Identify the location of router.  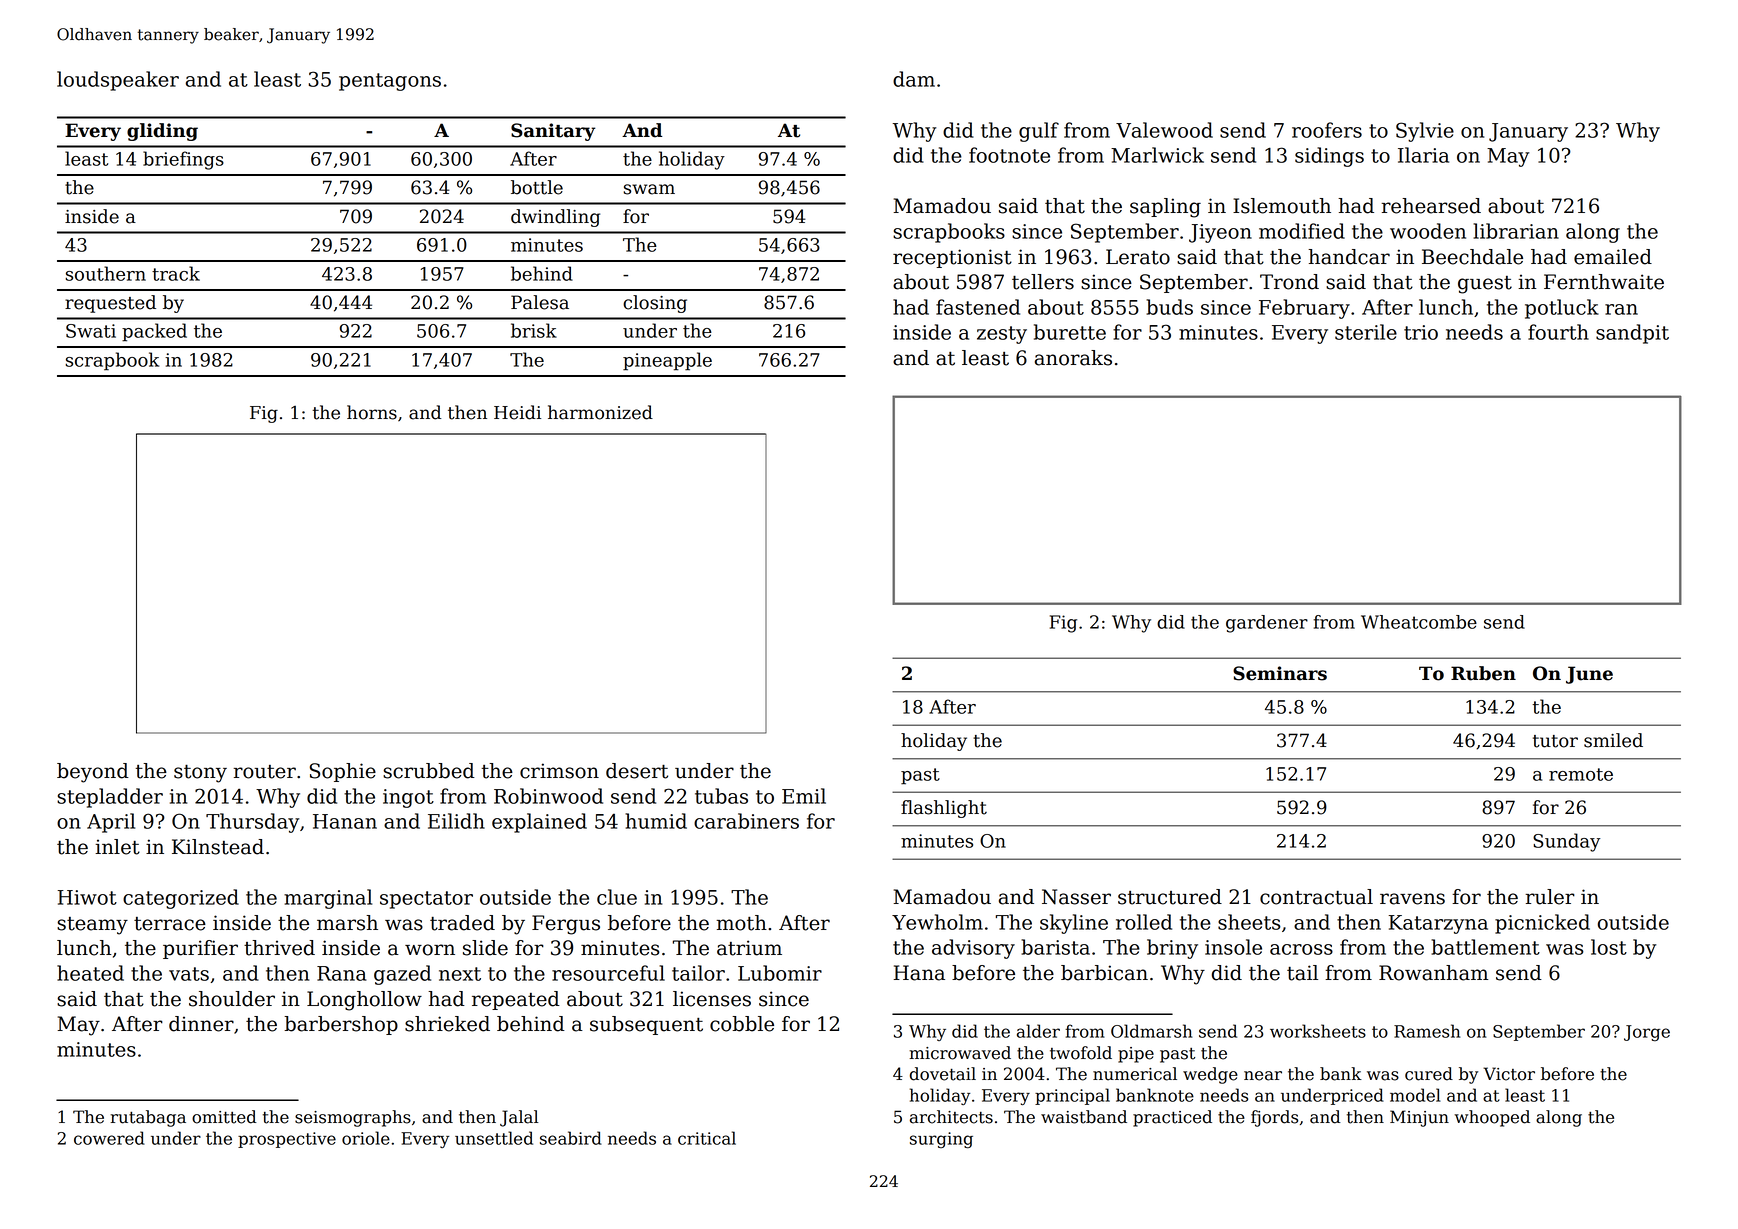
(264, 772).
